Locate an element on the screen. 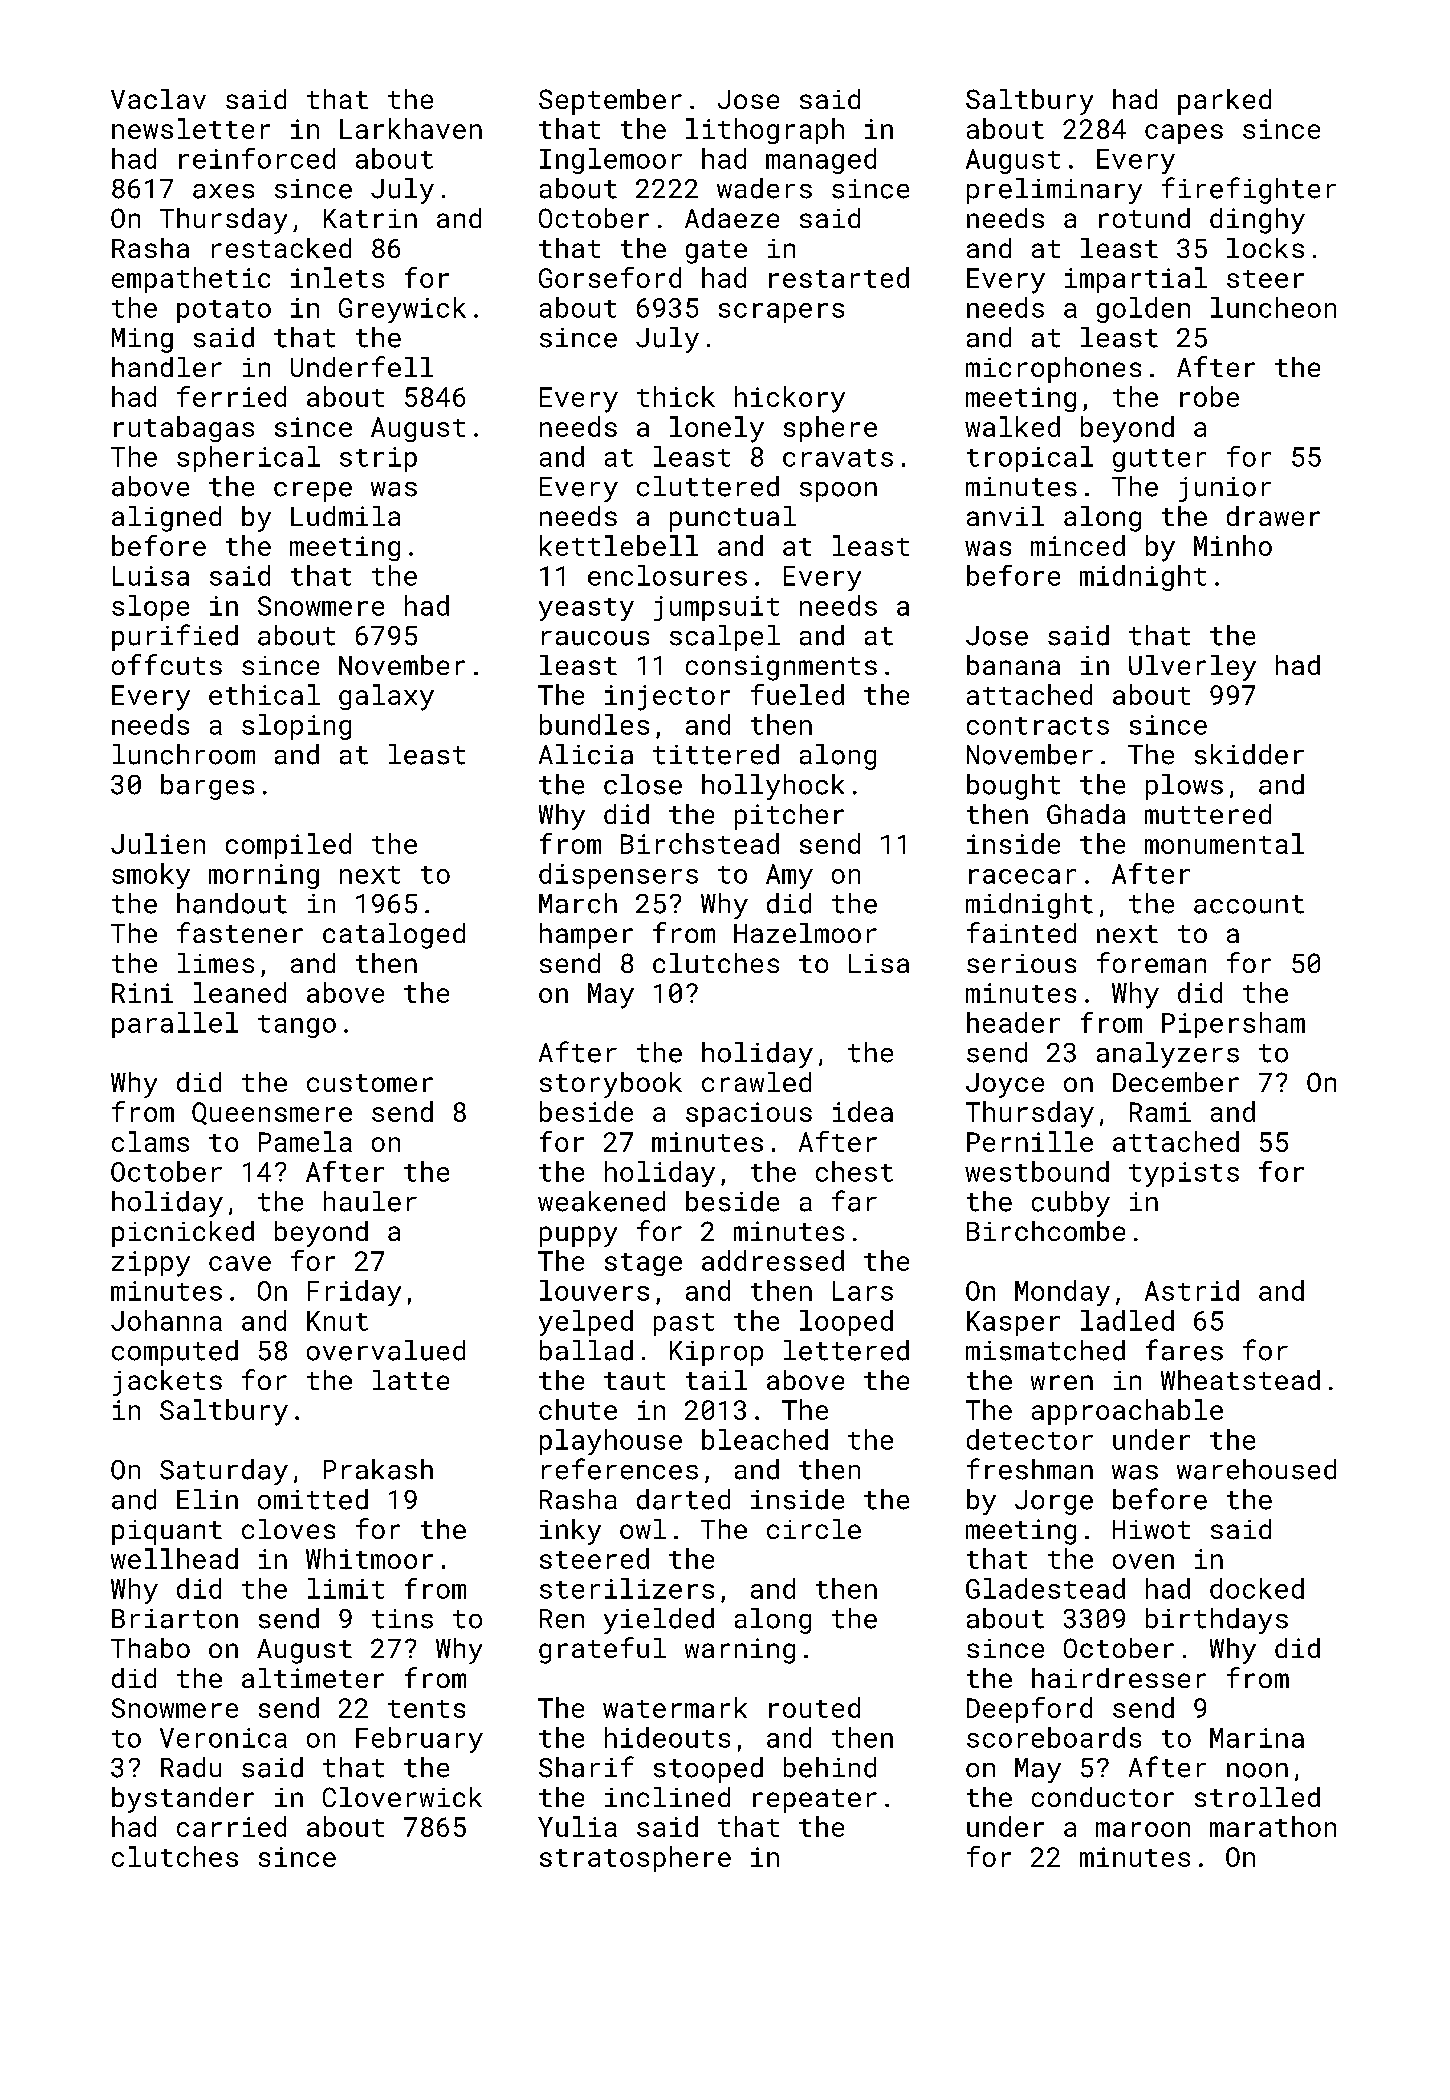 This screenshot has width=1450, height=2100. luncheon is located at coordinates (1273, 307).
